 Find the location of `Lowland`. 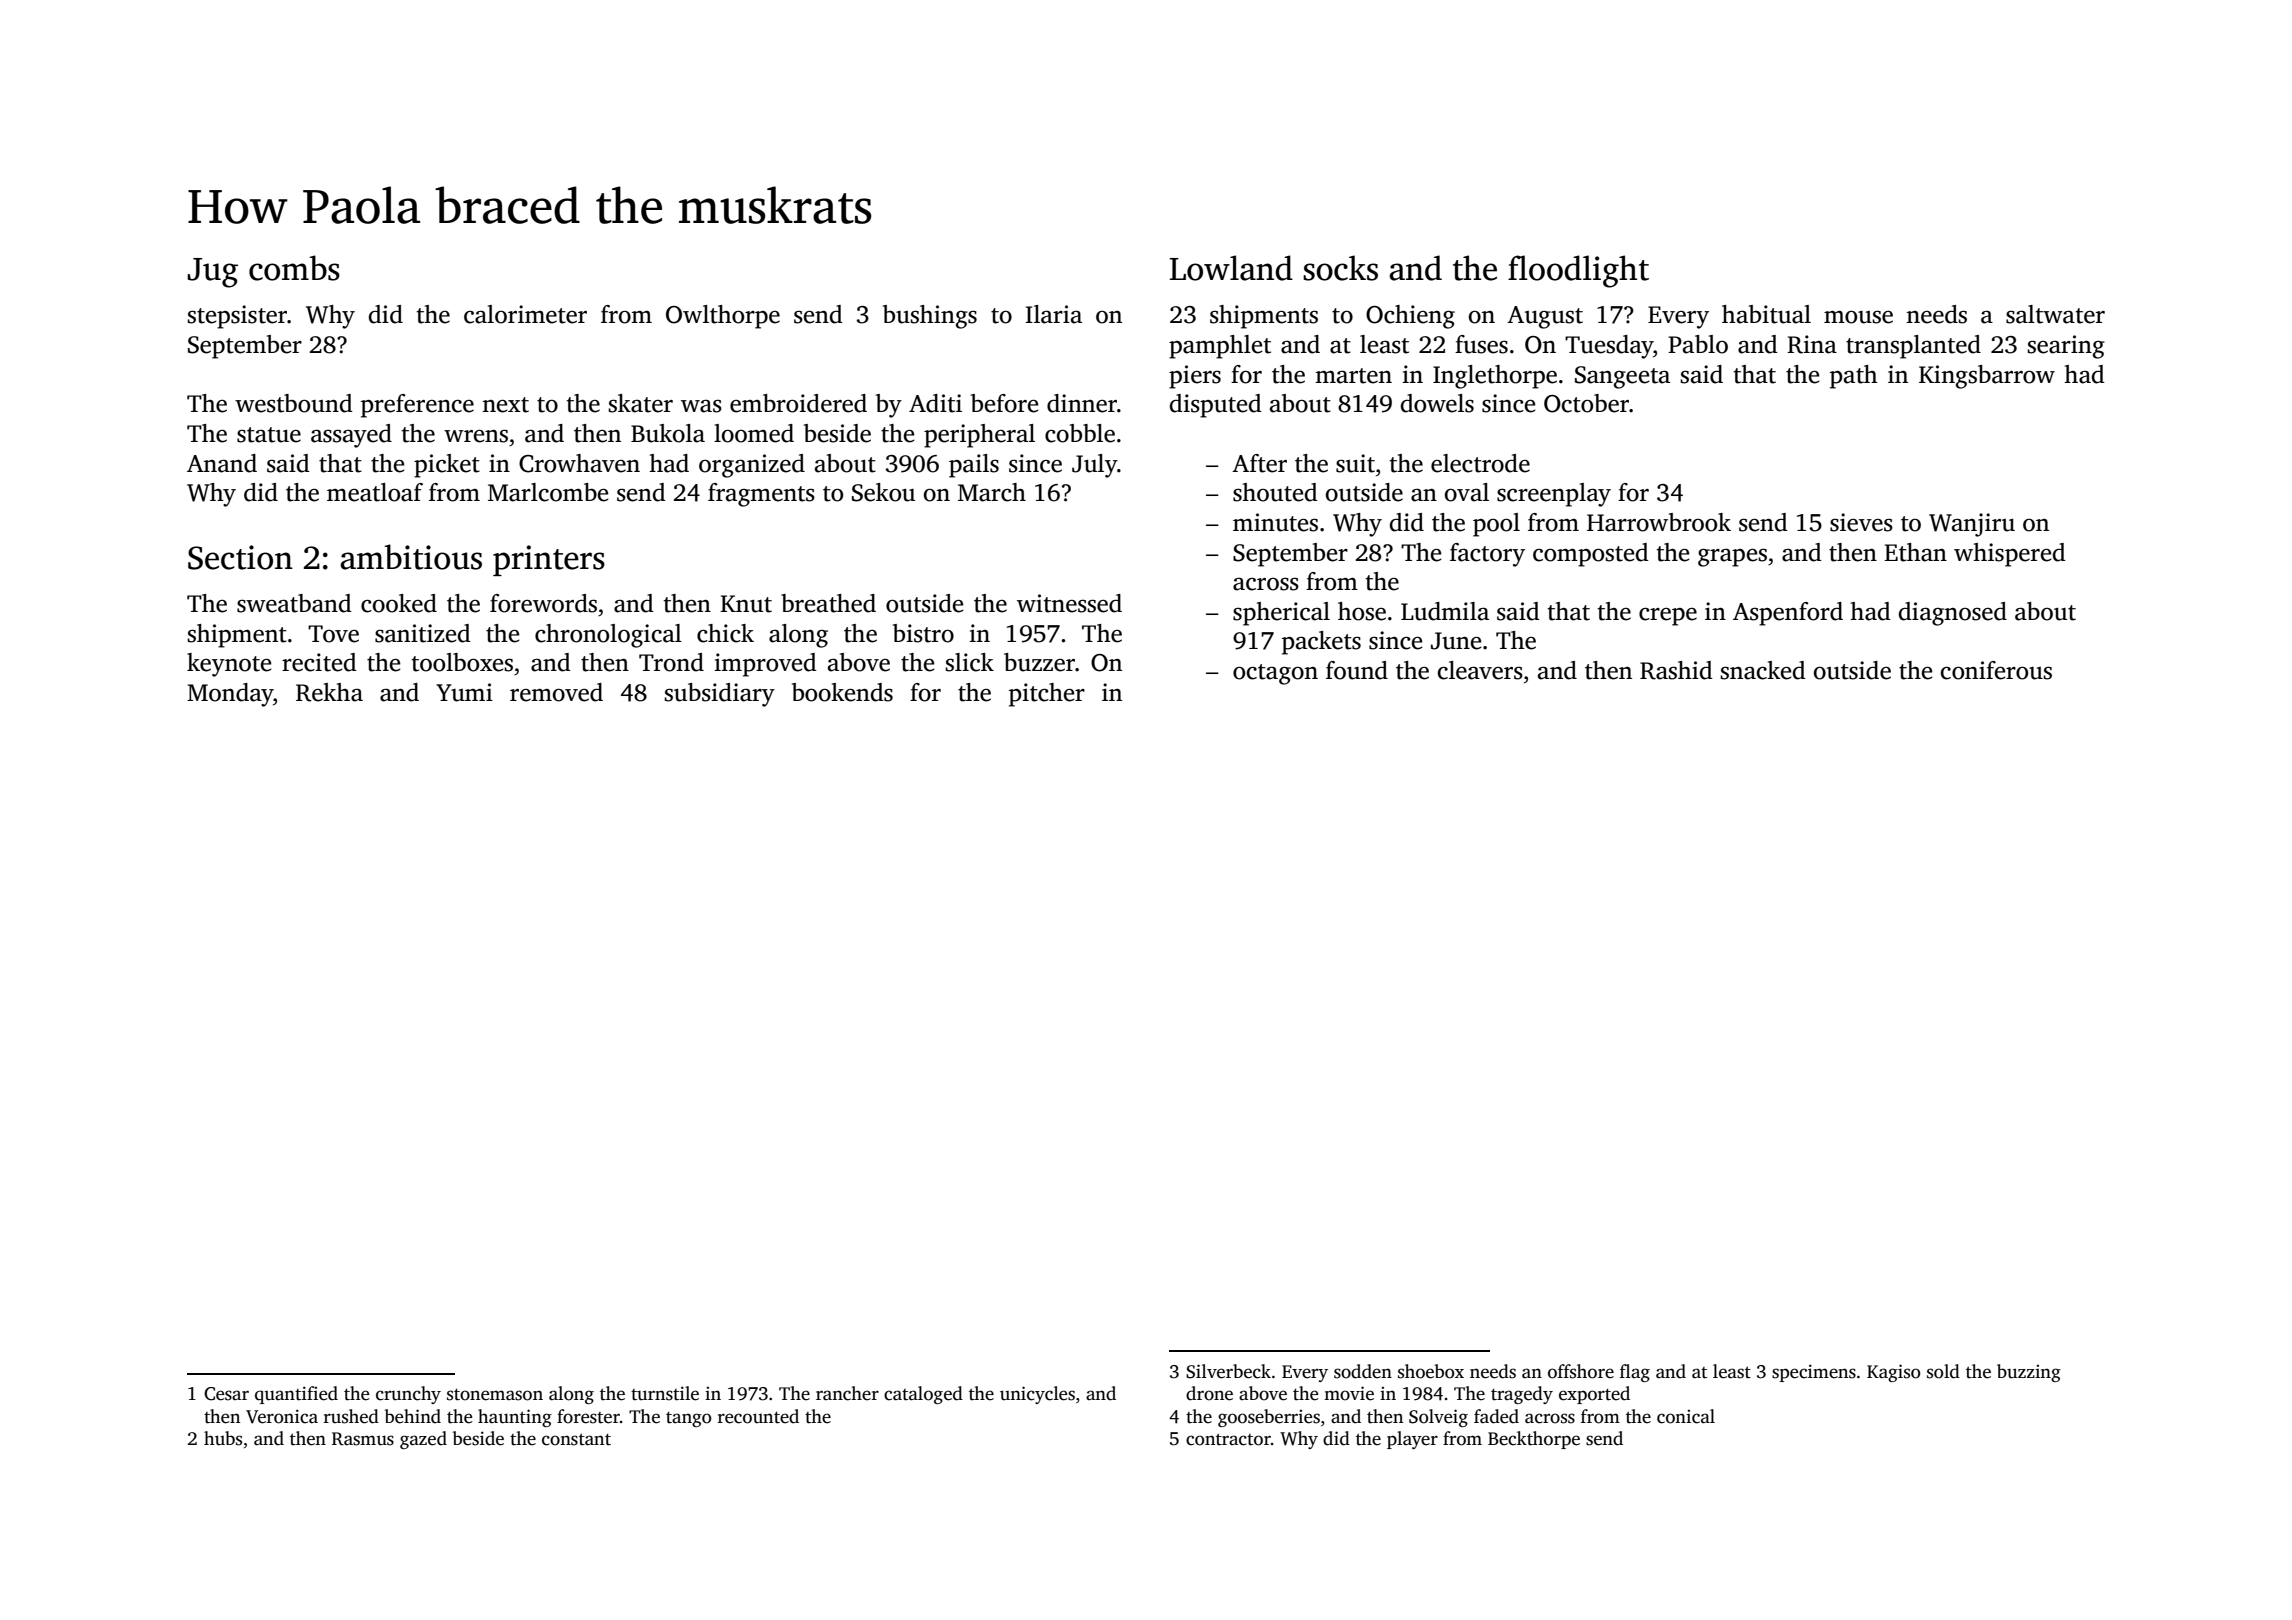

Lowland is located at coordinates (1231, 268).
